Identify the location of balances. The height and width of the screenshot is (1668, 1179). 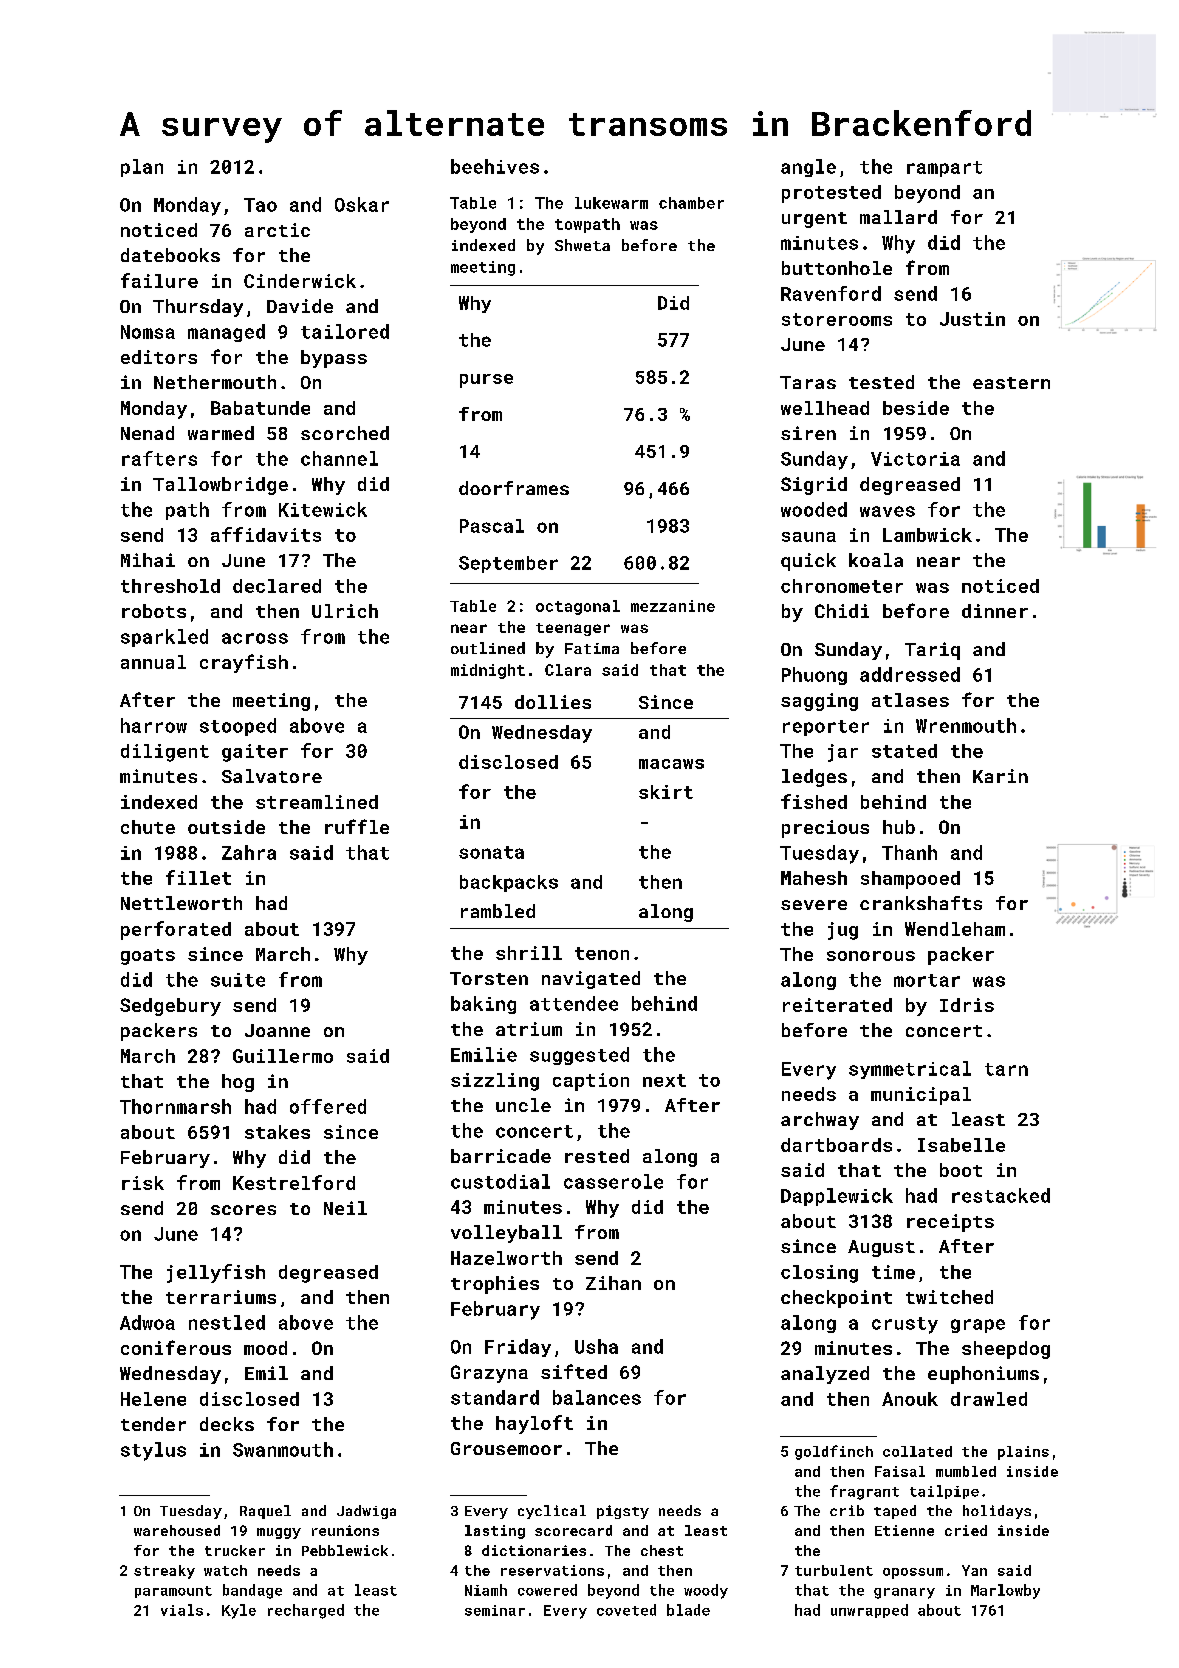
(597, 1397).
